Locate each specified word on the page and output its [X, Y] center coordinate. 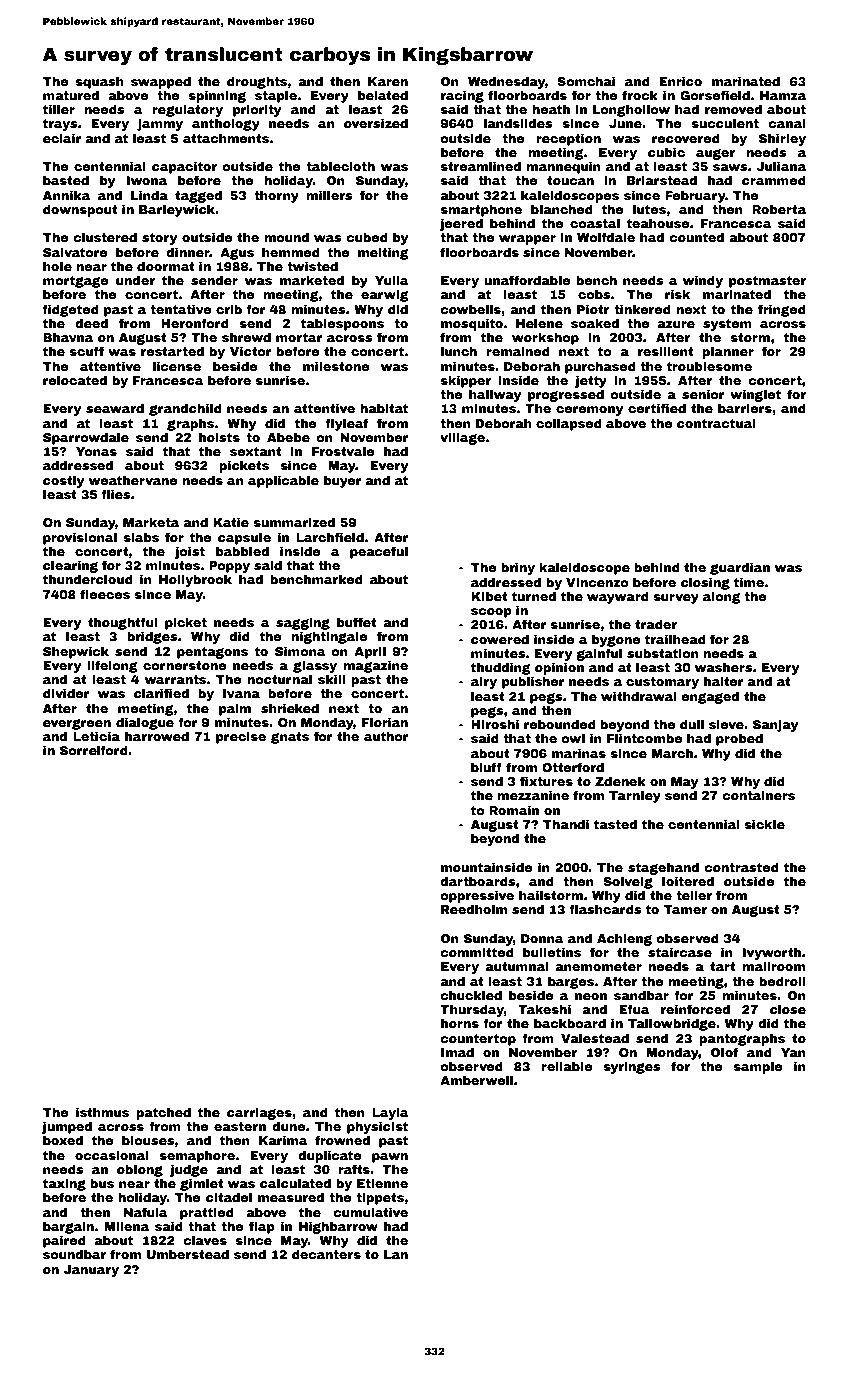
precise [241, 738]
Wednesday [506, 83]
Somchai [586, 81]
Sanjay [775, 726]
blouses [148, 1140]
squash [100, 83]
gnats [290, 738]
